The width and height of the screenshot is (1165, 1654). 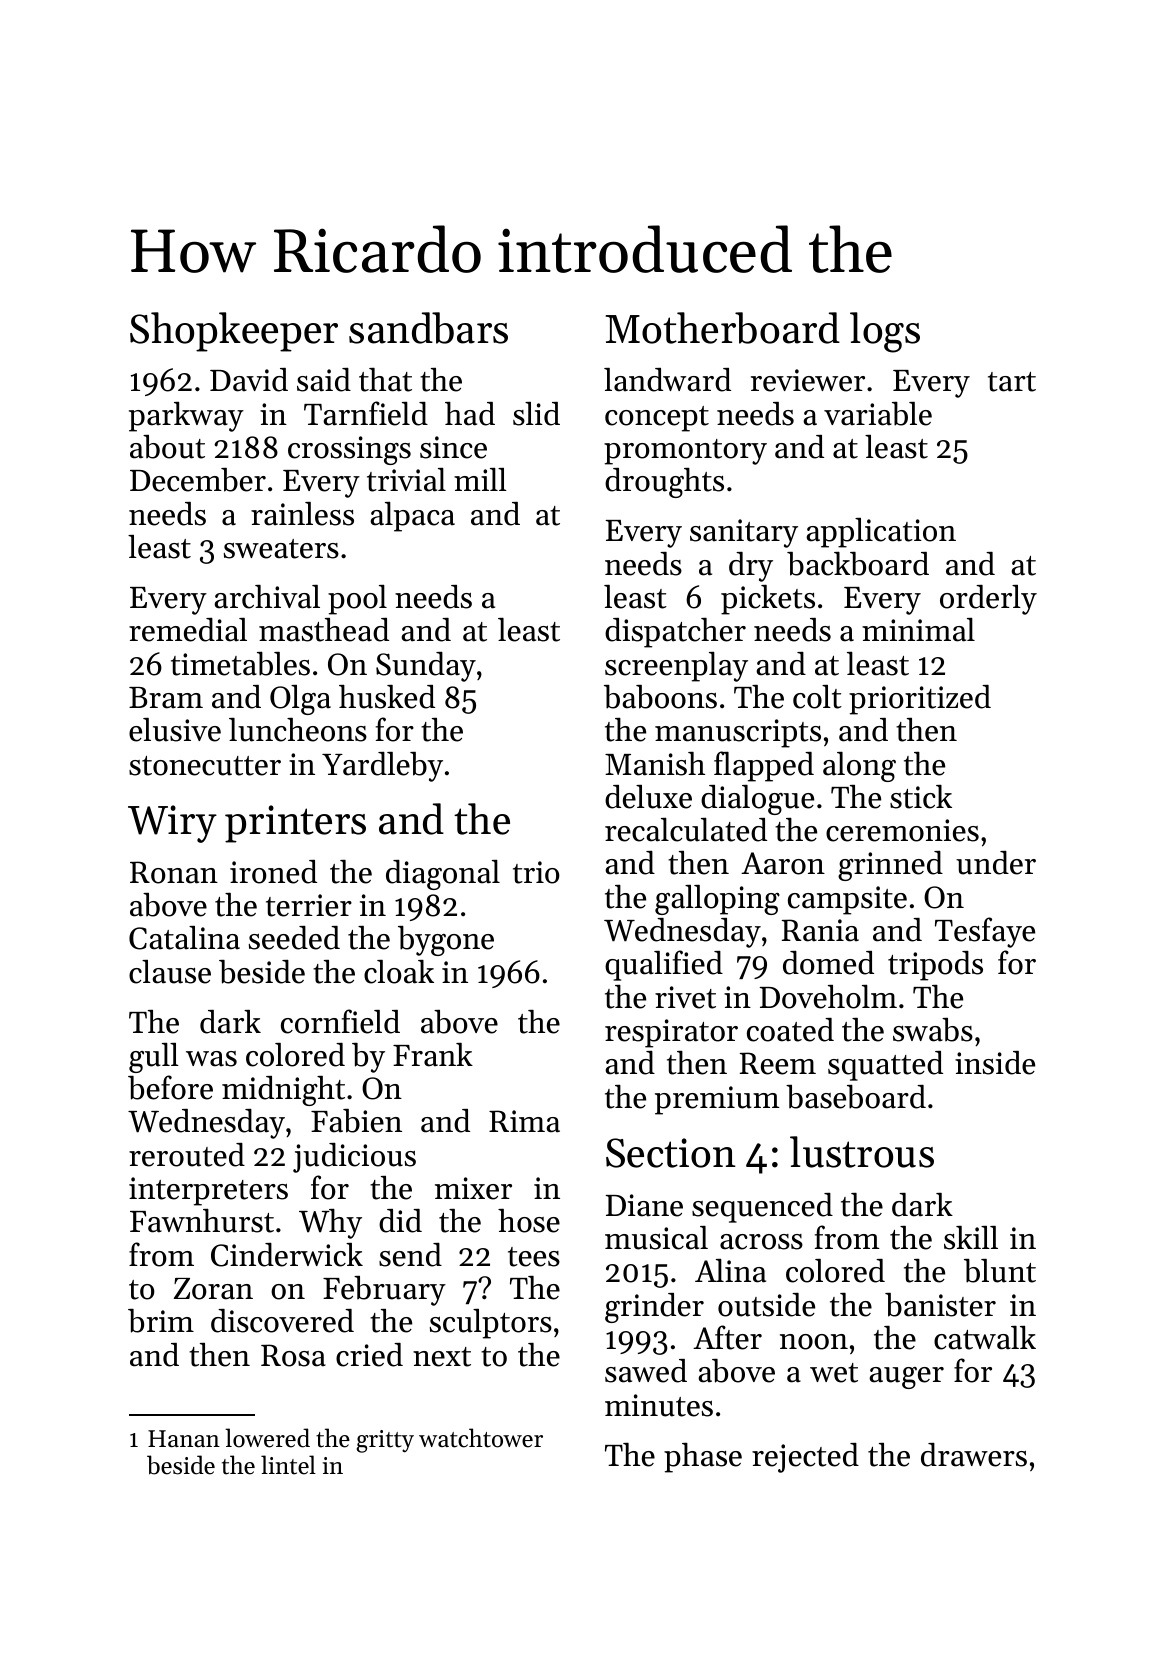 I want to click on skill, so click(x=971, y=1238).
